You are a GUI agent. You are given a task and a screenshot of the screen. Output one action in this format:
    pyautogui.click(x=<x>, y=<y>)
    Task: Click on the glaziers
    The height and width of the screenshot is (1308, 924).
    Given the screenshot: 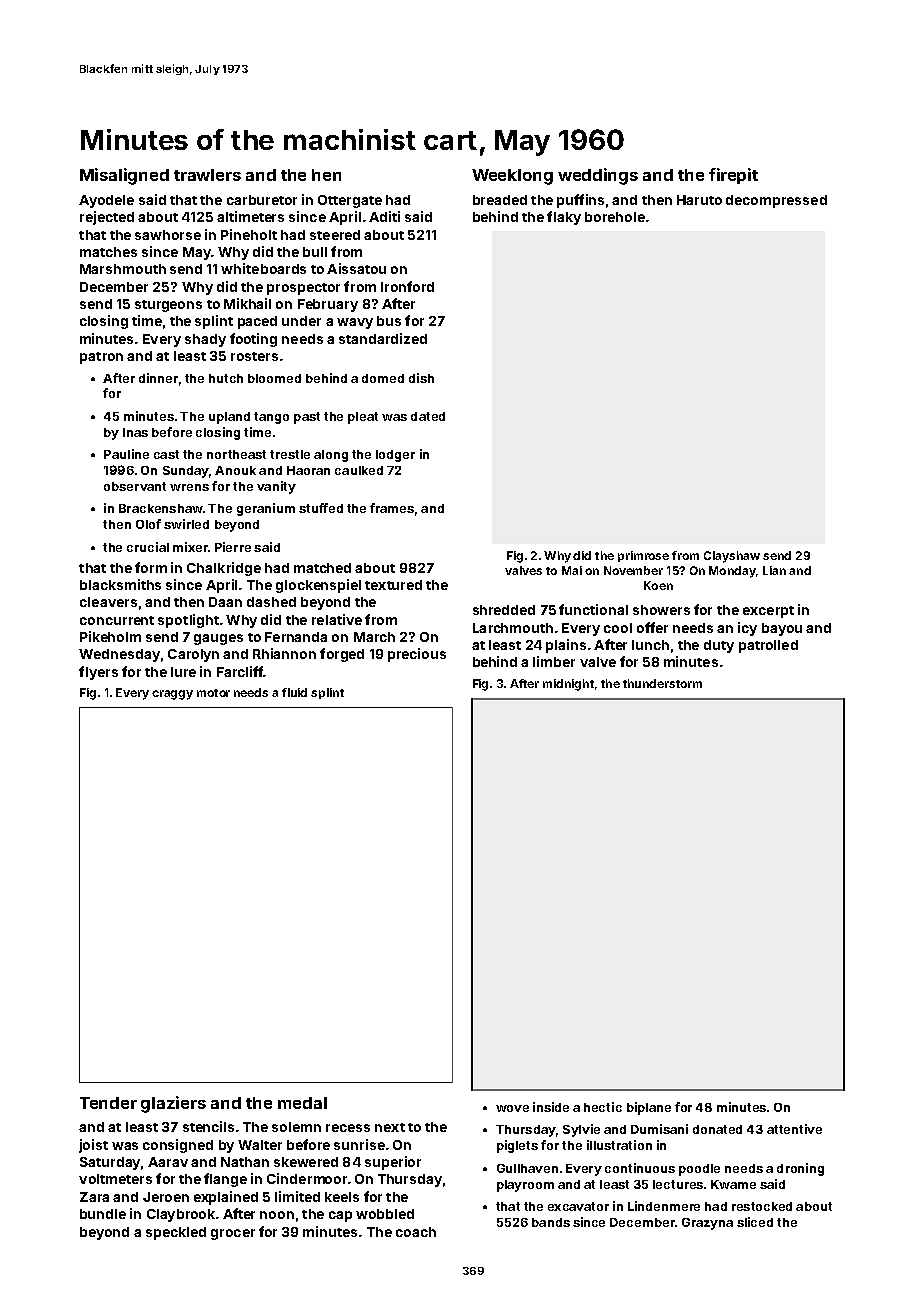 What is the action you would take?
    pyautogui.click(x=173, y=1104)
